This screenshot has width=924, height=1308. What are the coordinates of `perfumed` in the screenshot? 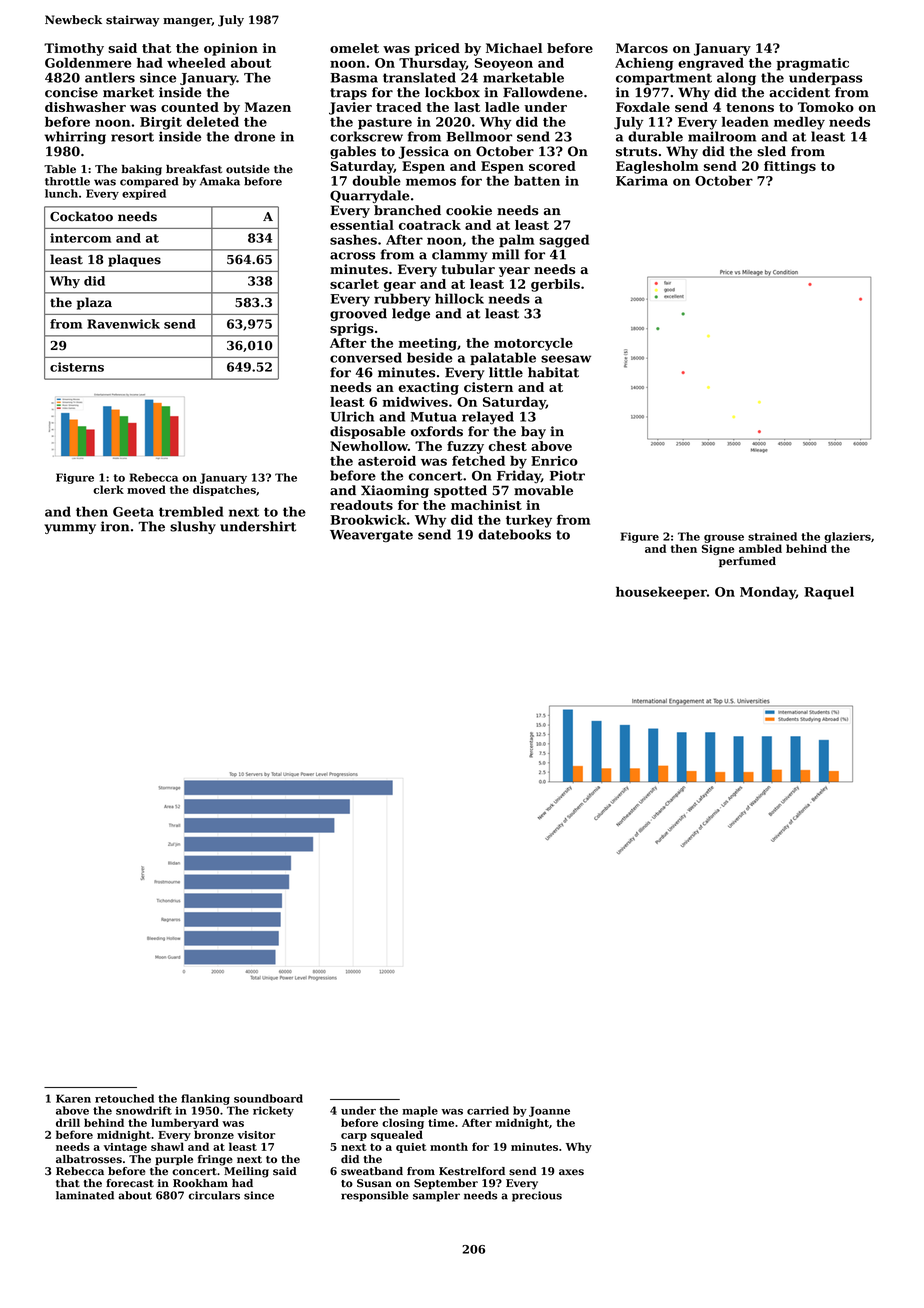 It's located at (747, 562).
